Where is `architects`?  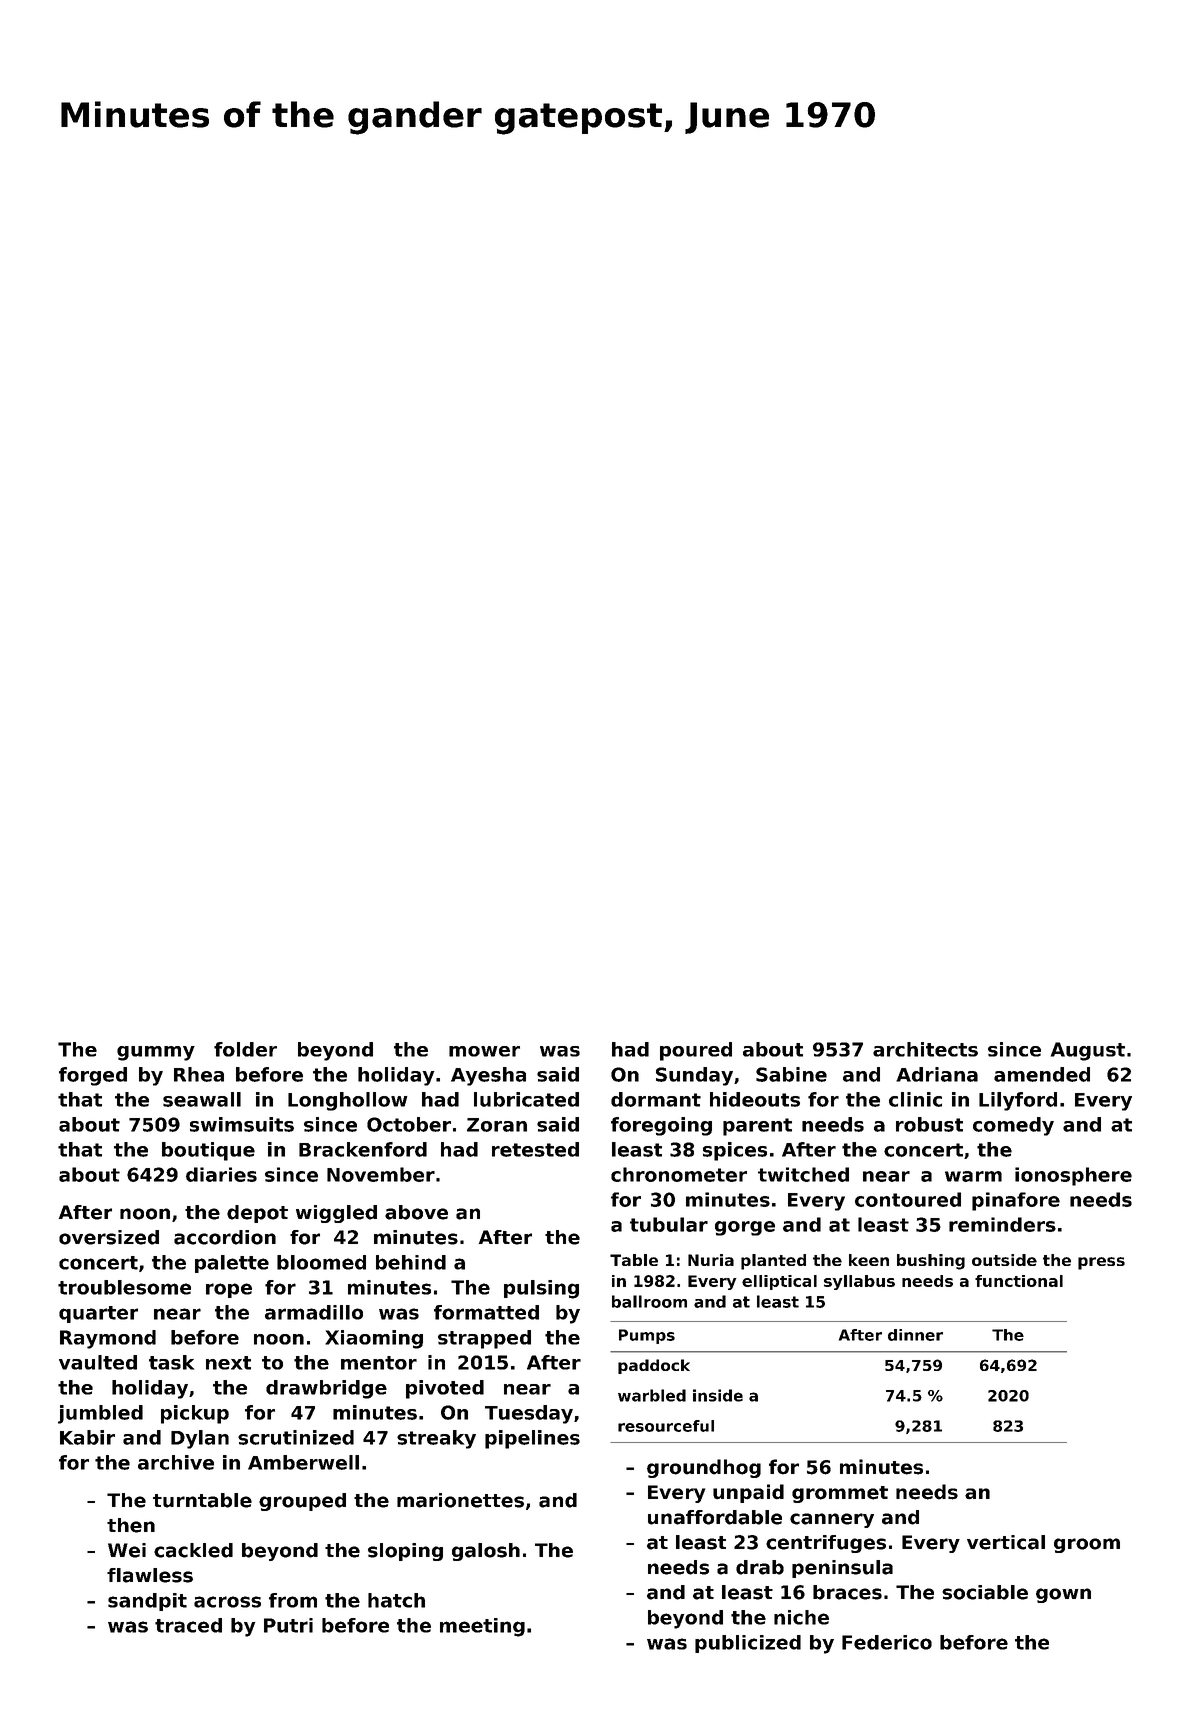
architects is located at coordinates (925, 1049).
